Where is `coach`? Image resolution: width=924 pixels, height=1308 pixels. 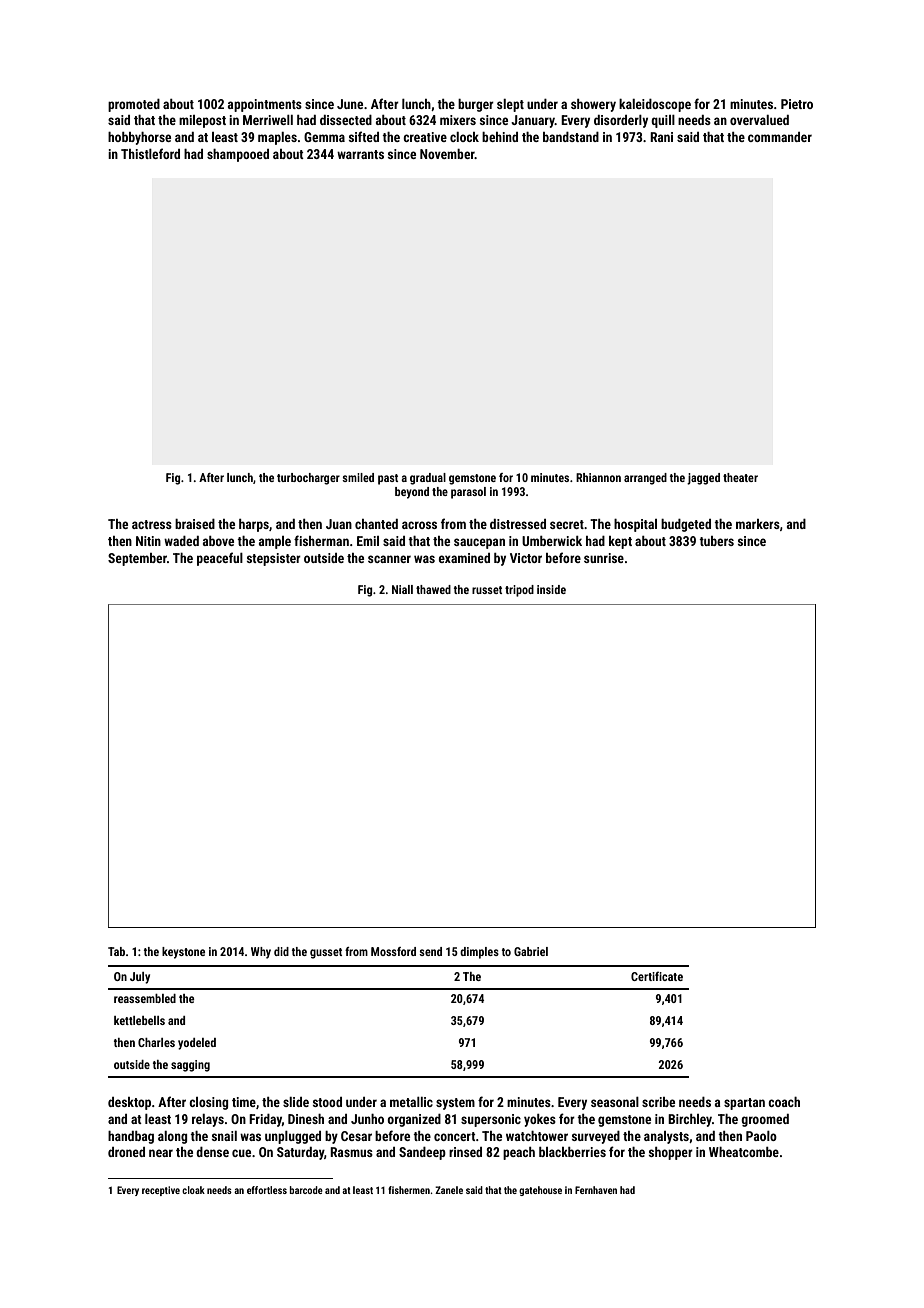 coach is located at coordinates (784, 1102).
